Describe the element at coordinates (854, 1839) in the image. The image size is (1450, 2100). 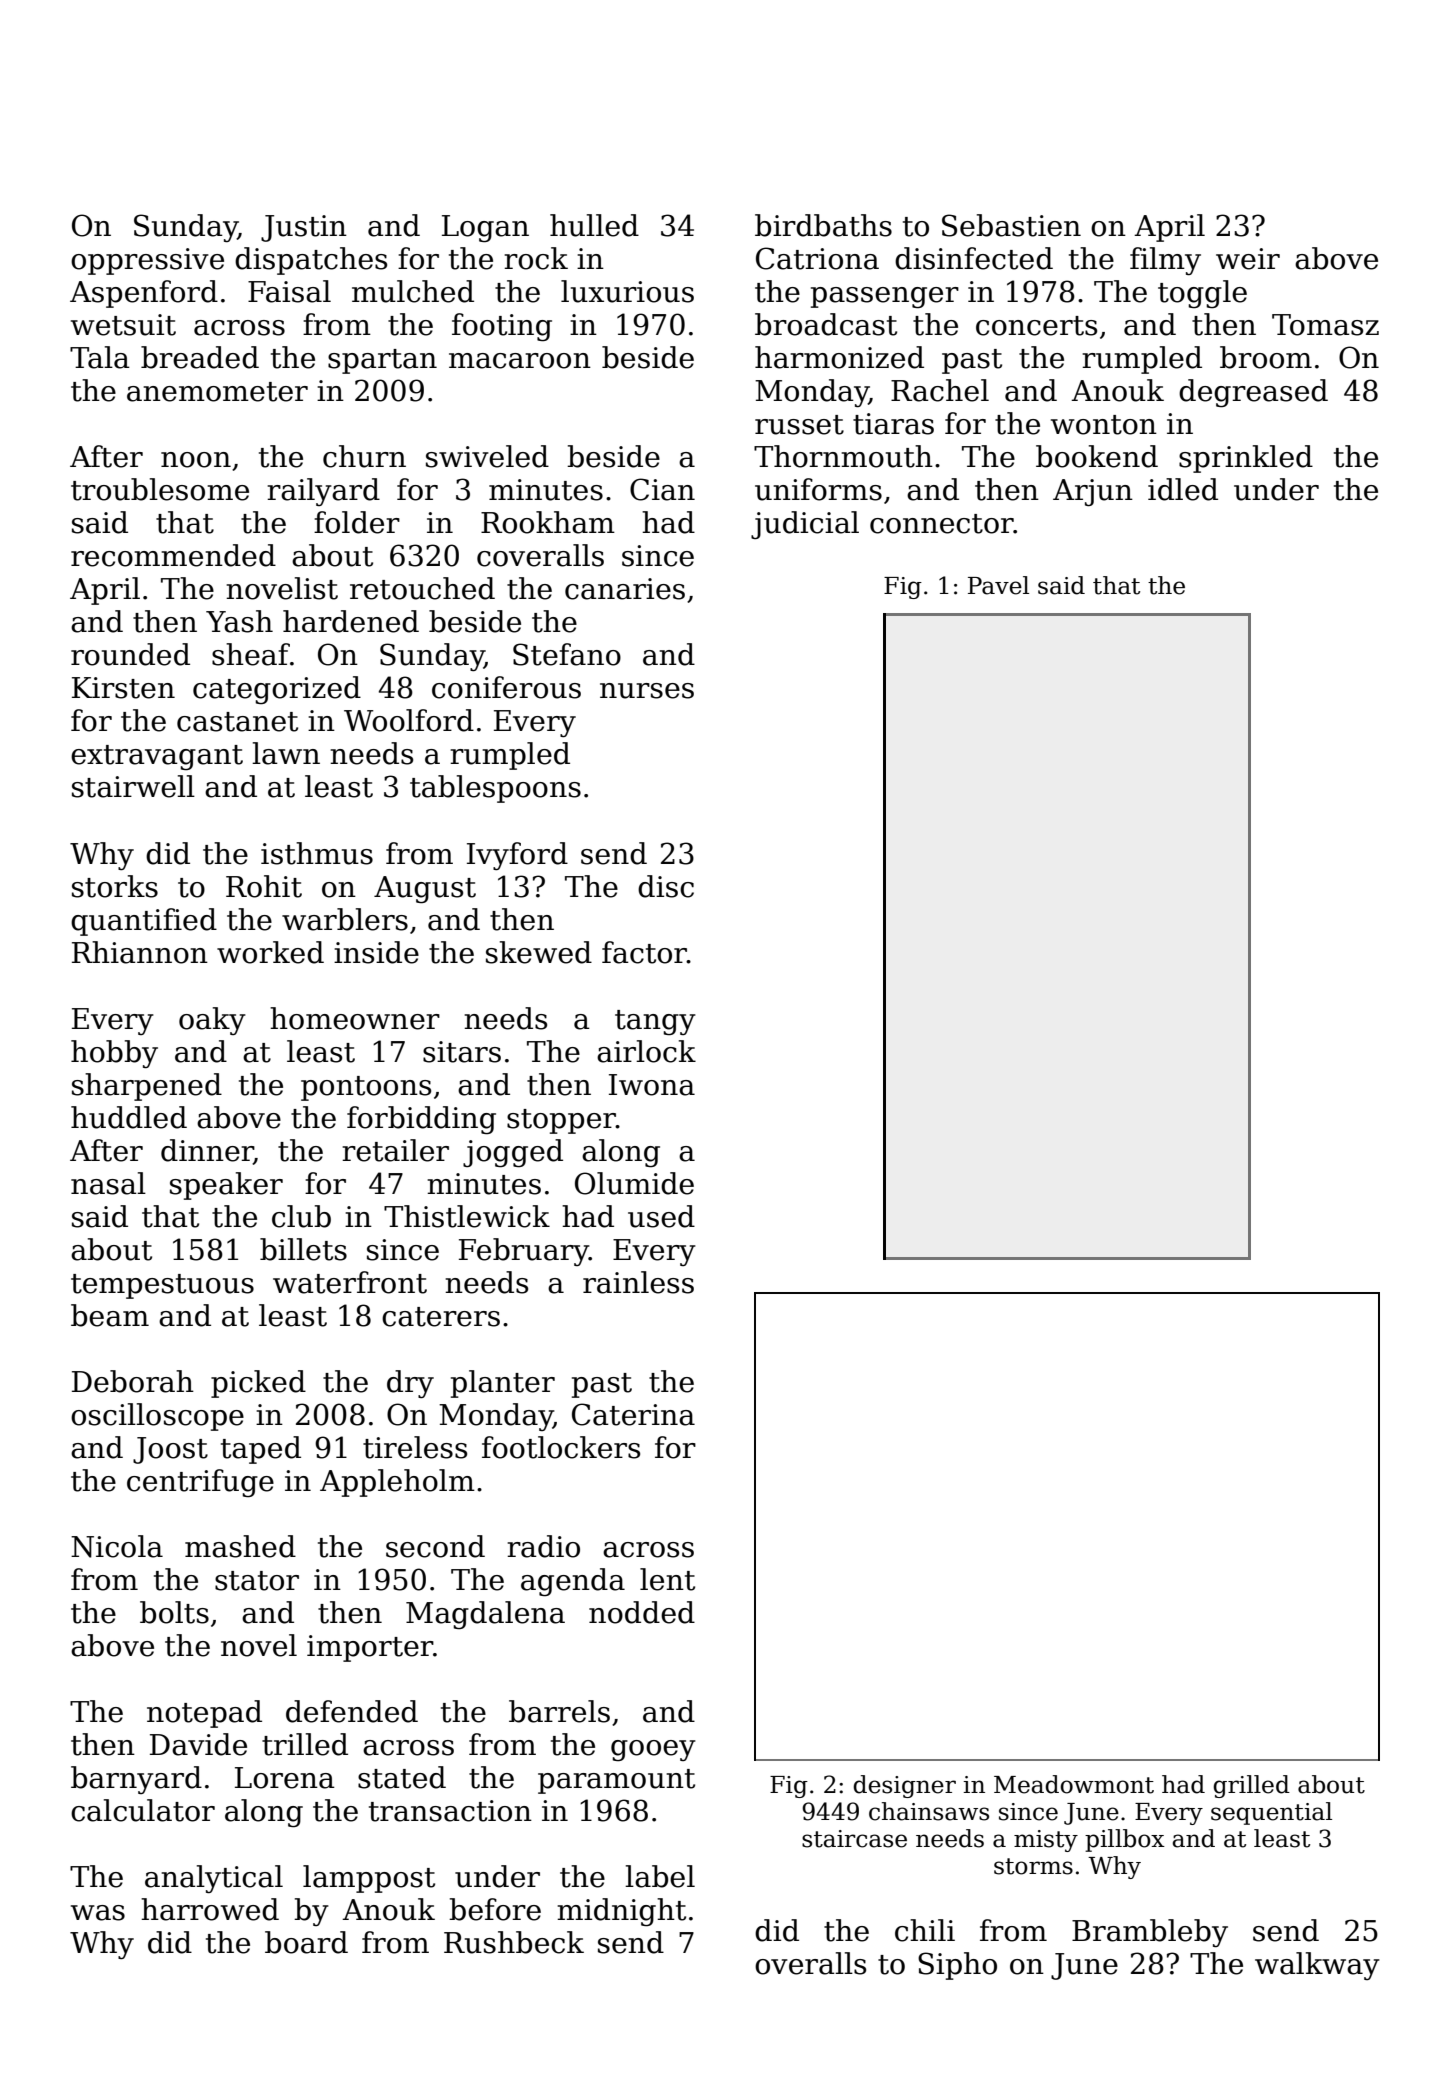
I see `staircase` at that location.
